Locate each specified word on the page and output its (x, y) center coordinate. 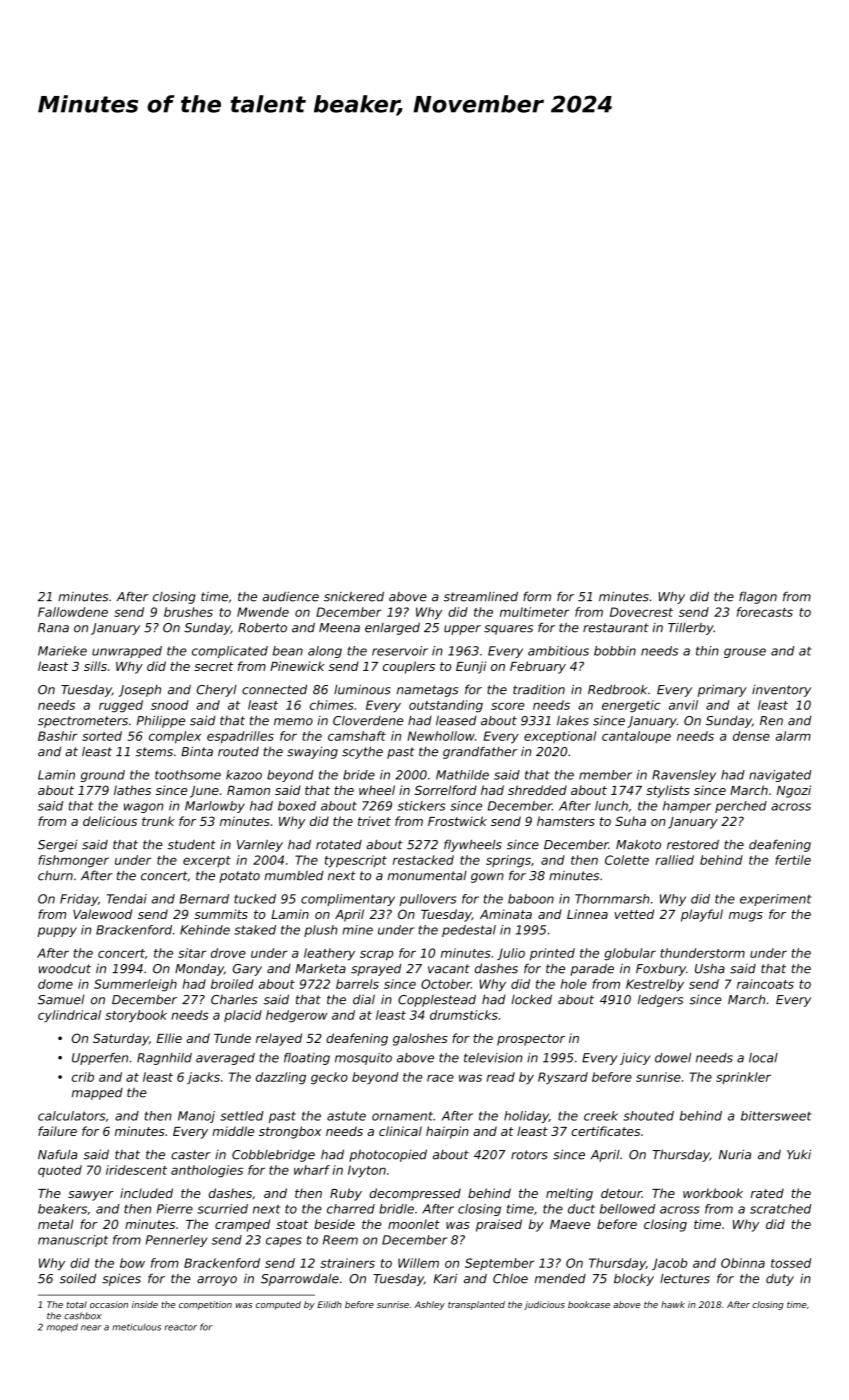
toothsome (188, 775)
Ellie (169, 1038)
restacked (423, 860)
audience (291, 596)
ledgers (660, 1001)
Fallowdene (73, 612)
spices (121, 1279)
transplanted (476, 1305)
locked (532, 999)
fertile (793, 860)
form (537, 596)
